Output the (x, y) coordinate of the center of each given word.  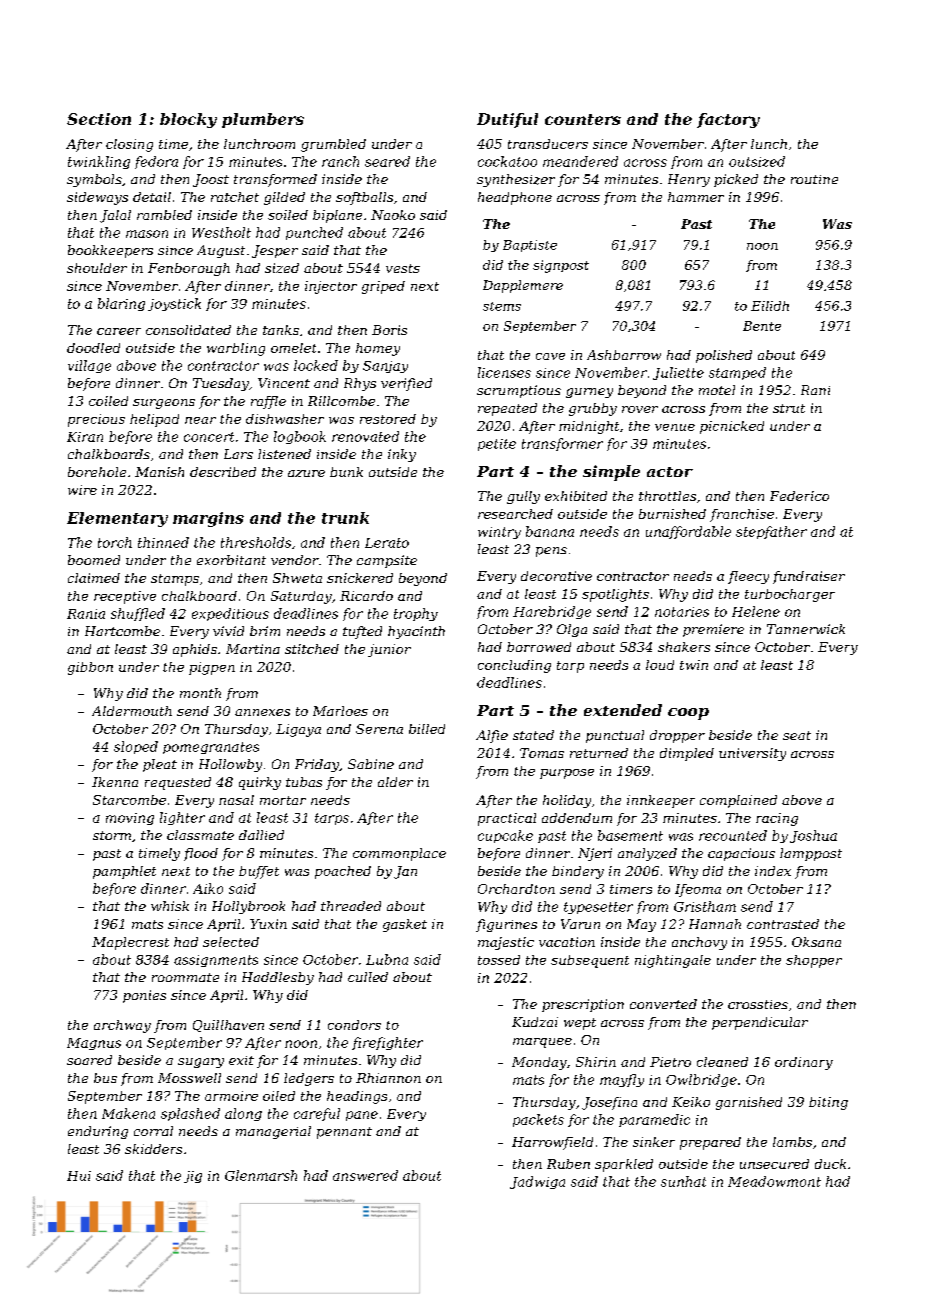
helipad (154, 420)
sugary (201, 1063)
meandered (580, 161)
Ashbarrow (624, 355)
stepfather (771, 532)
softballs (364, 198)
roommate (185, 977)
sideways (97, 198)
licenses (504, 372)
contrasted (783, 924)
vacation (567, 942)
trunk (345, 518)
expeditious (230, 614)
